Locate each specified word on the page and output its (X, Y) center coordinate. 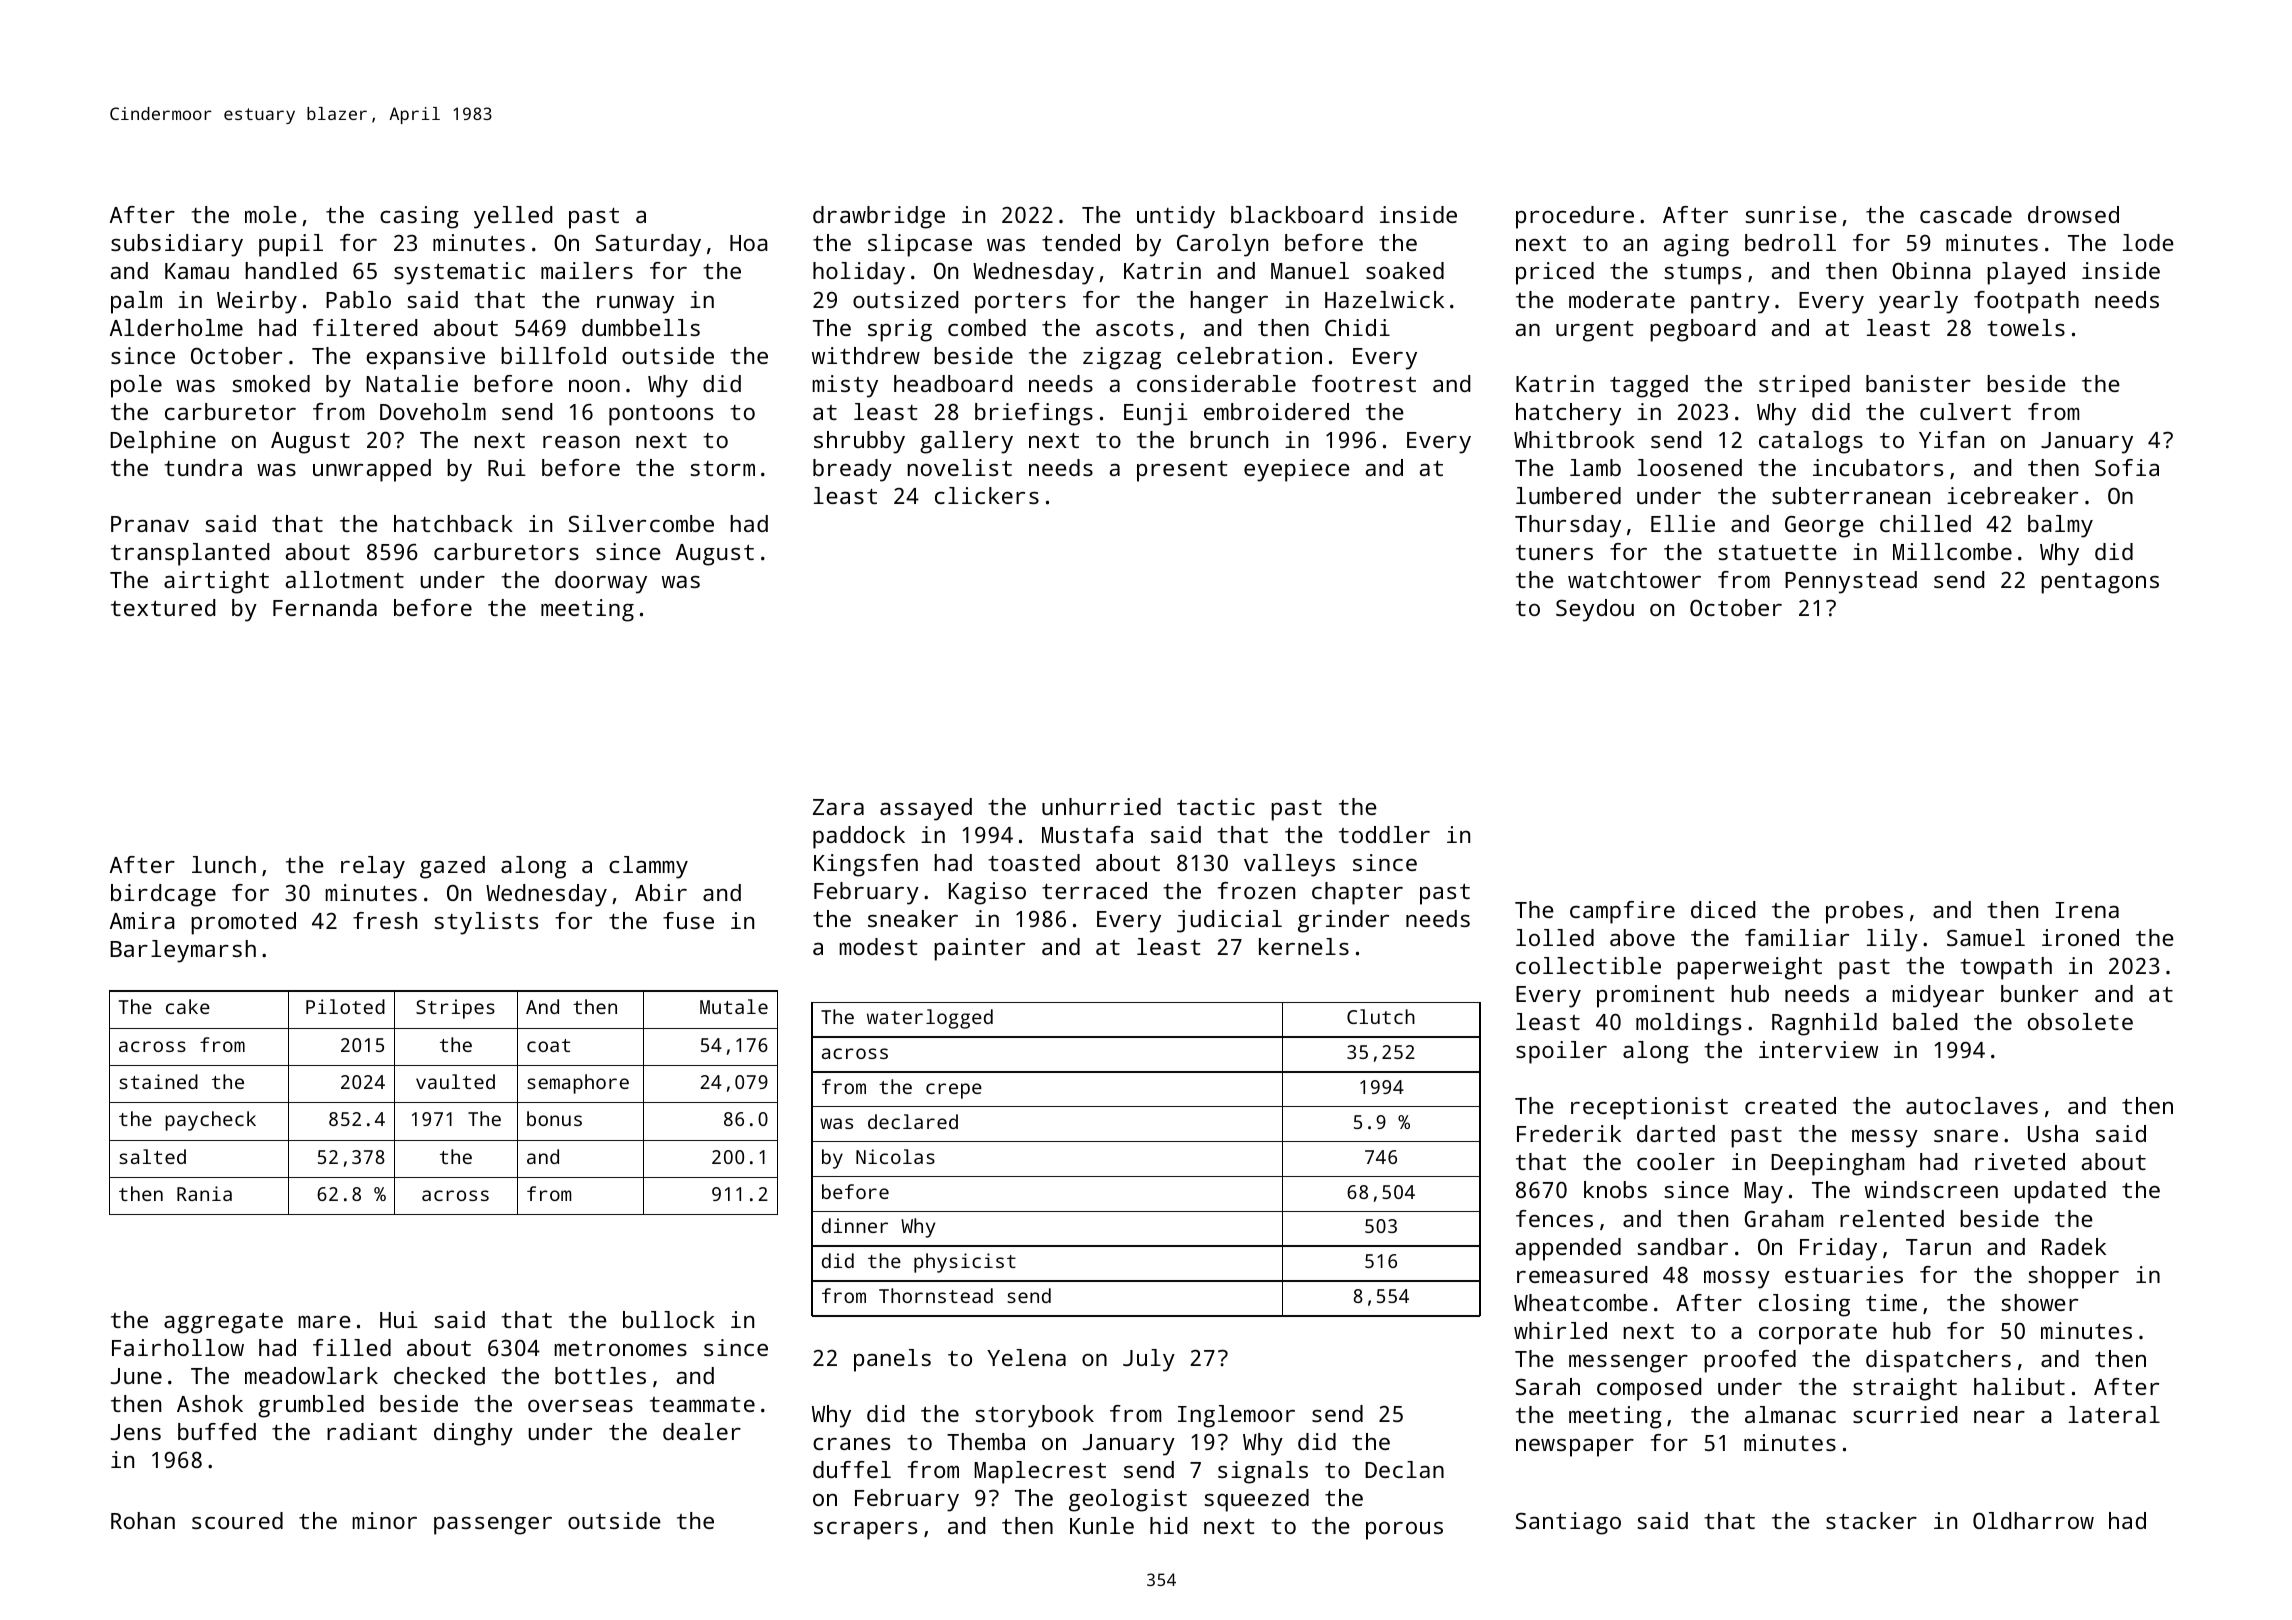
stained (158, 1081)
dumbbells (641, 327)
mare (324, 1322)
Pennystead (1851, 582)
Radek (2074, 1246)
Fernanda (325, 607)
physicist (965, 1263)
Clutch (1381, 1016)
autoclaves (1972, 1105)
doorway (601, 582)
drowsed (2073, 214)
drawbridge (879, 217)
